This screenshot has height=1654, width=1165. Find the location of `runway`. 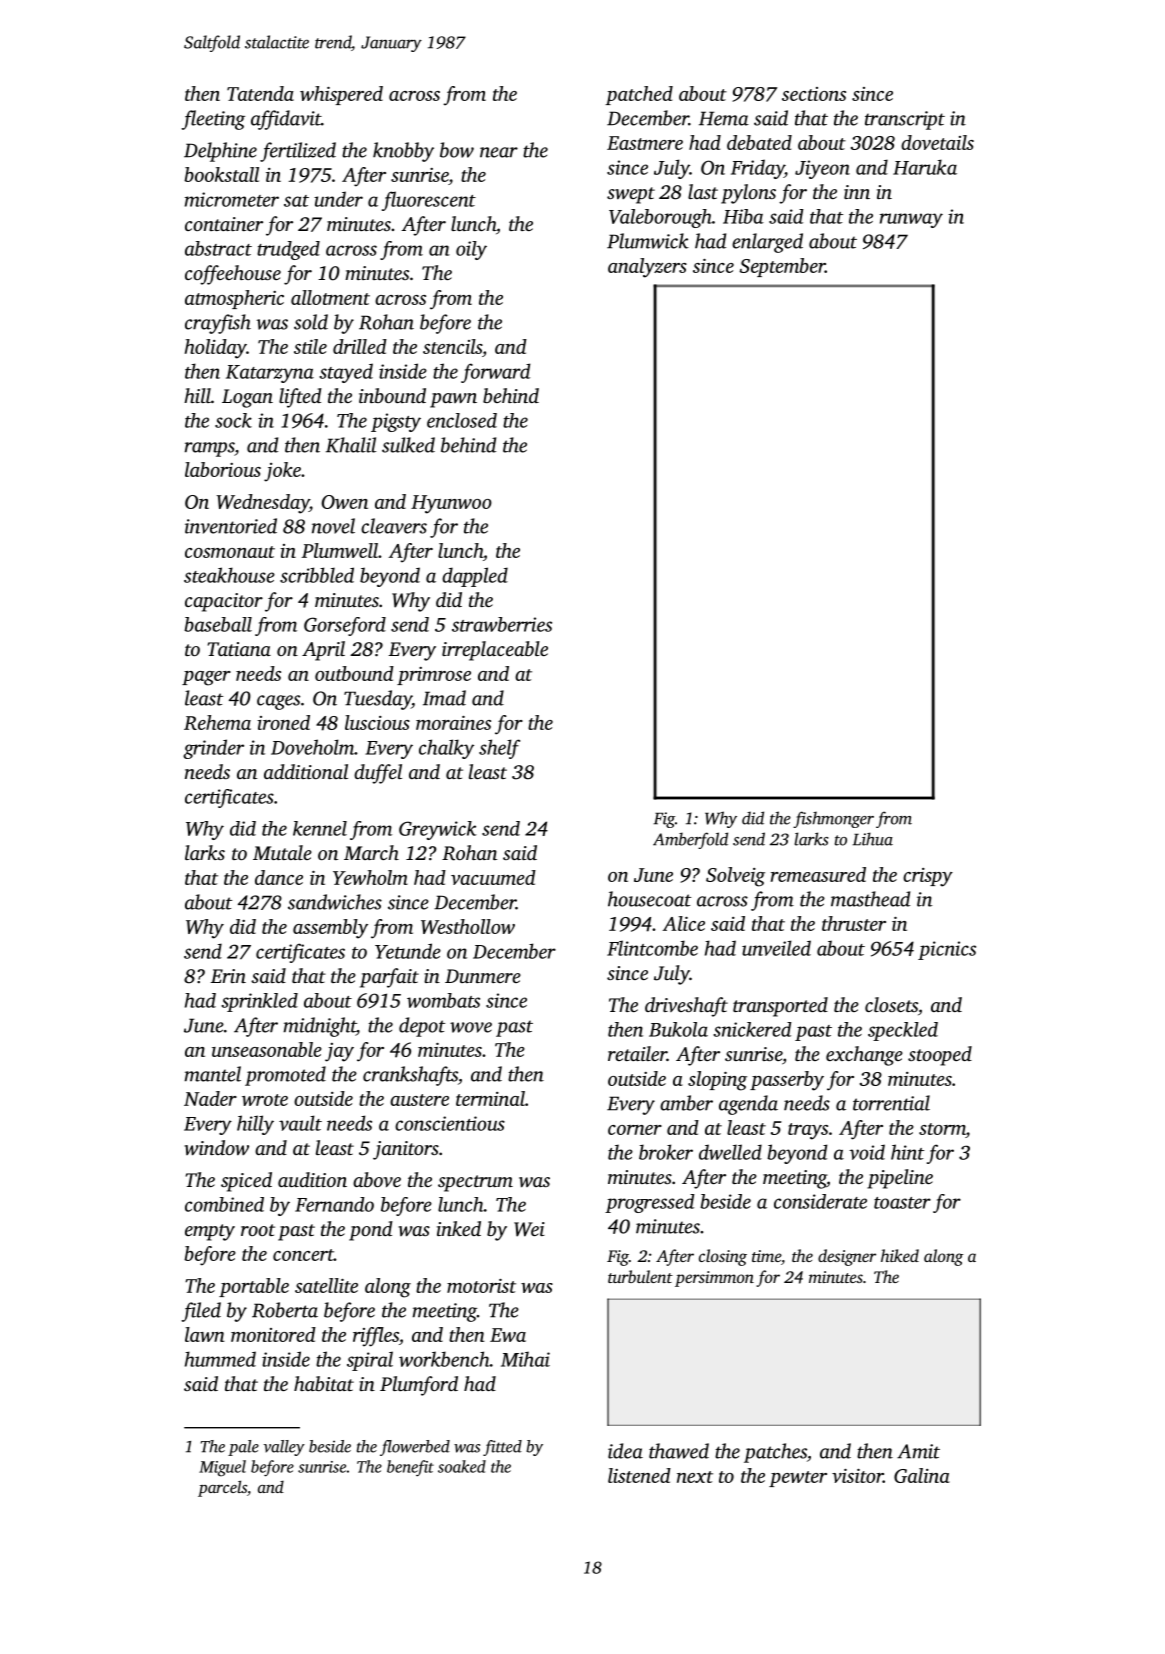

runway is located at coordinates (911, 220).
